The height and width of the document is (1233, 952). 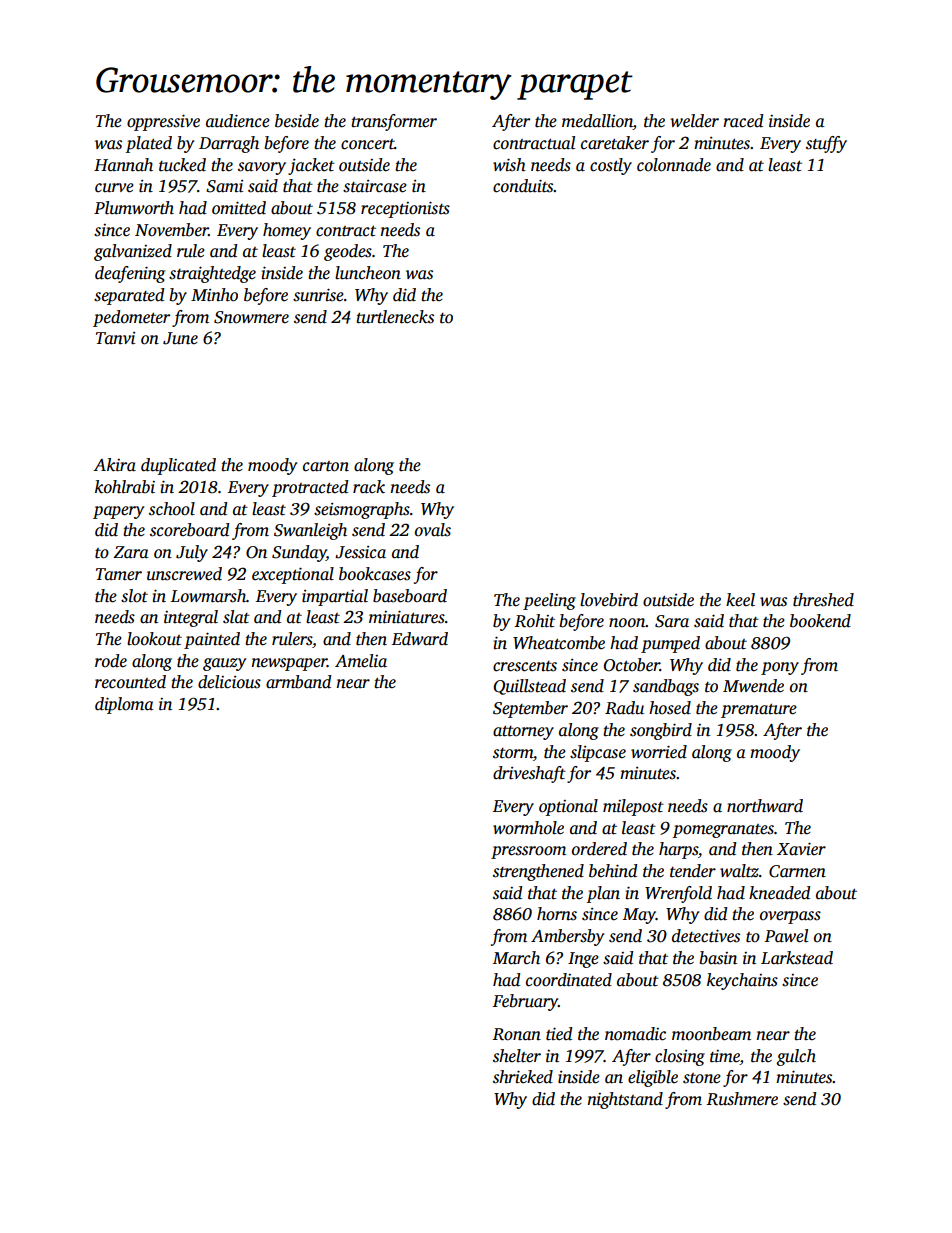 What do you see at coordinates (742, 1099) in the document?
I see `Rushmere` at bounding box center [742, 1099].
